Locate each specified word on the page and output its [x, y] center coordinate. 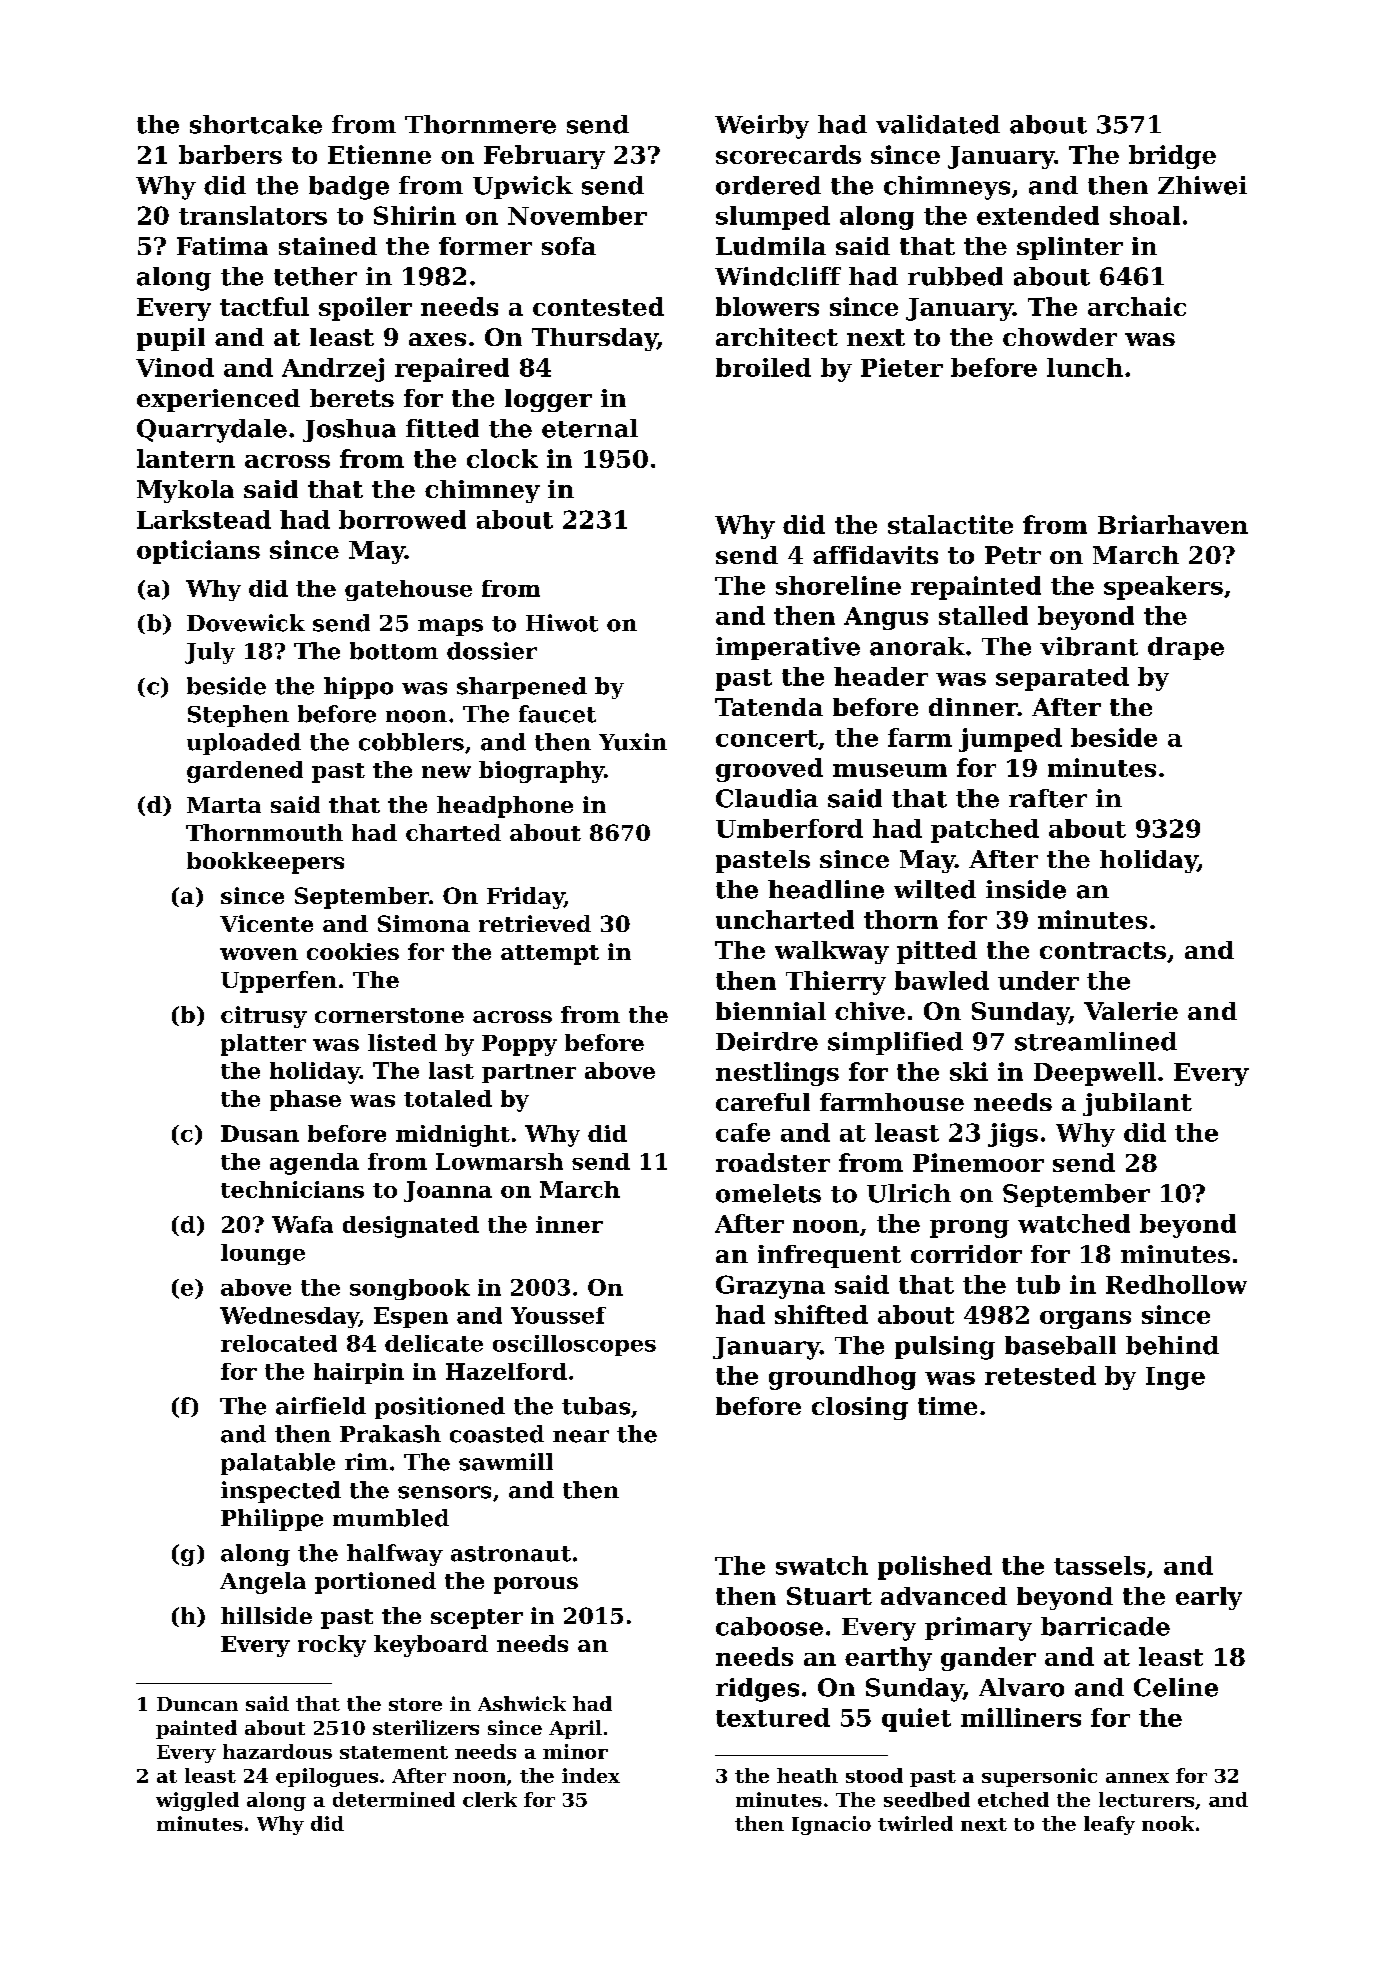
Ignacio [831, 1825]
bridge [1172, 157]
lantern [186, 458]
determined [394, 1799]
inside [1026, 889]
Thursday [594, 339]
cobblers [411, 742]
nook [1168, 1823]
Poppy [519, 1045]
